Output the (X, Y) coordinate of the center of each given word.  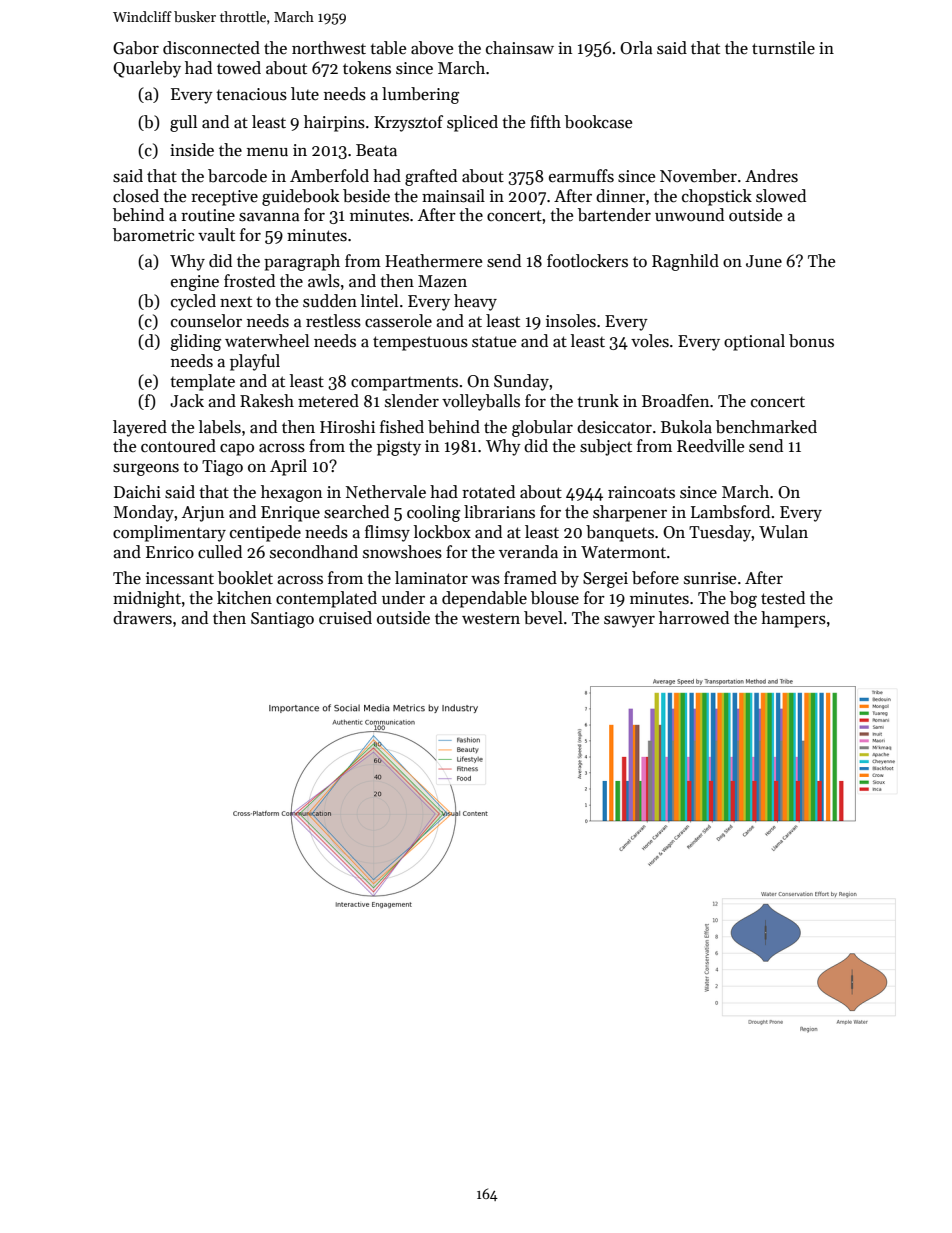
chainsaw (520, 48)
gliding (195, 342)
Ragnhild (685, 262)
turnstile (783, 48)
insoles (571, 321)
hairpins (334, 123)
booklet (245, 578)
